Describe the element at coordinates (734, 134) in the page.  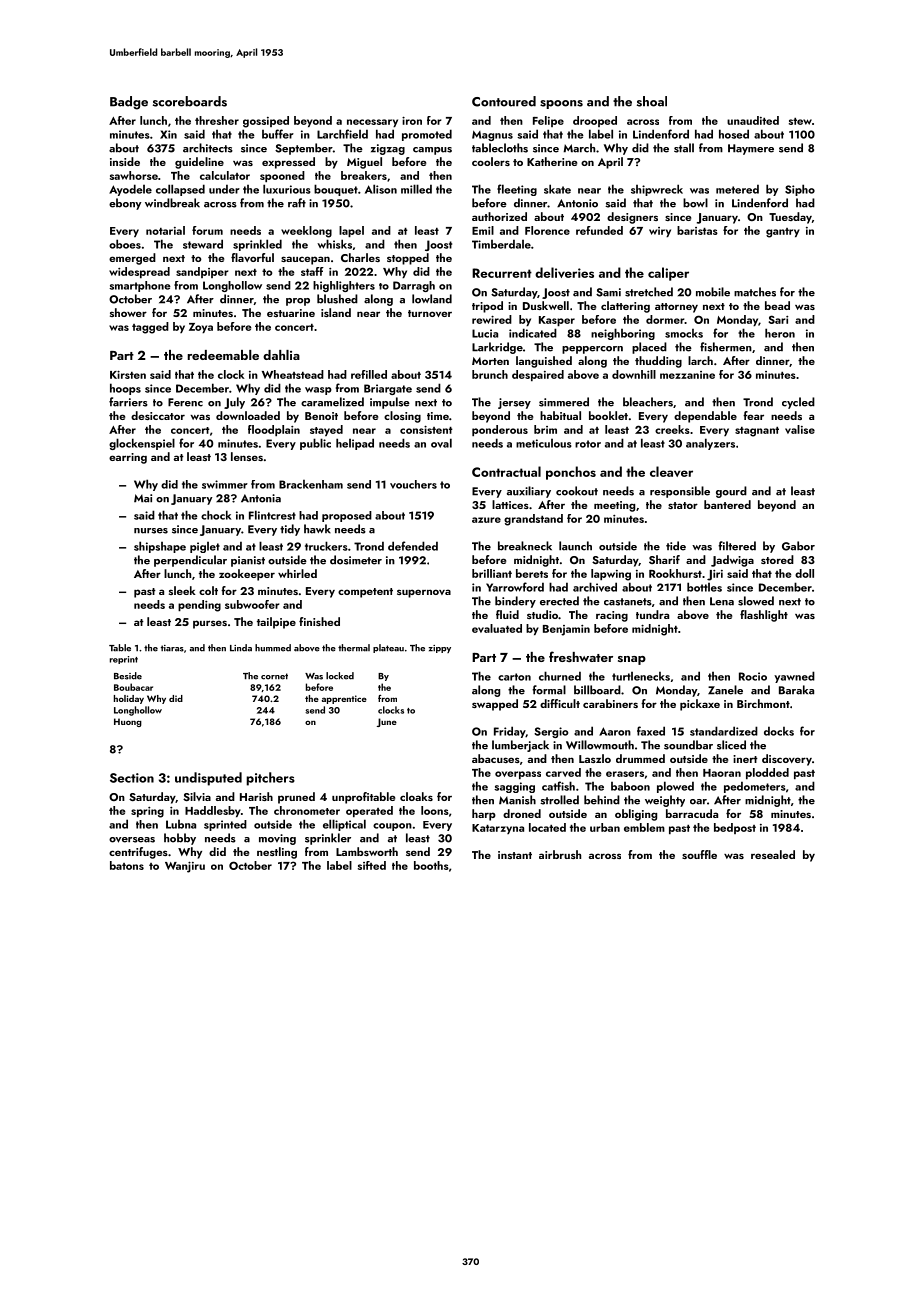
I see `hosed` at that location.
